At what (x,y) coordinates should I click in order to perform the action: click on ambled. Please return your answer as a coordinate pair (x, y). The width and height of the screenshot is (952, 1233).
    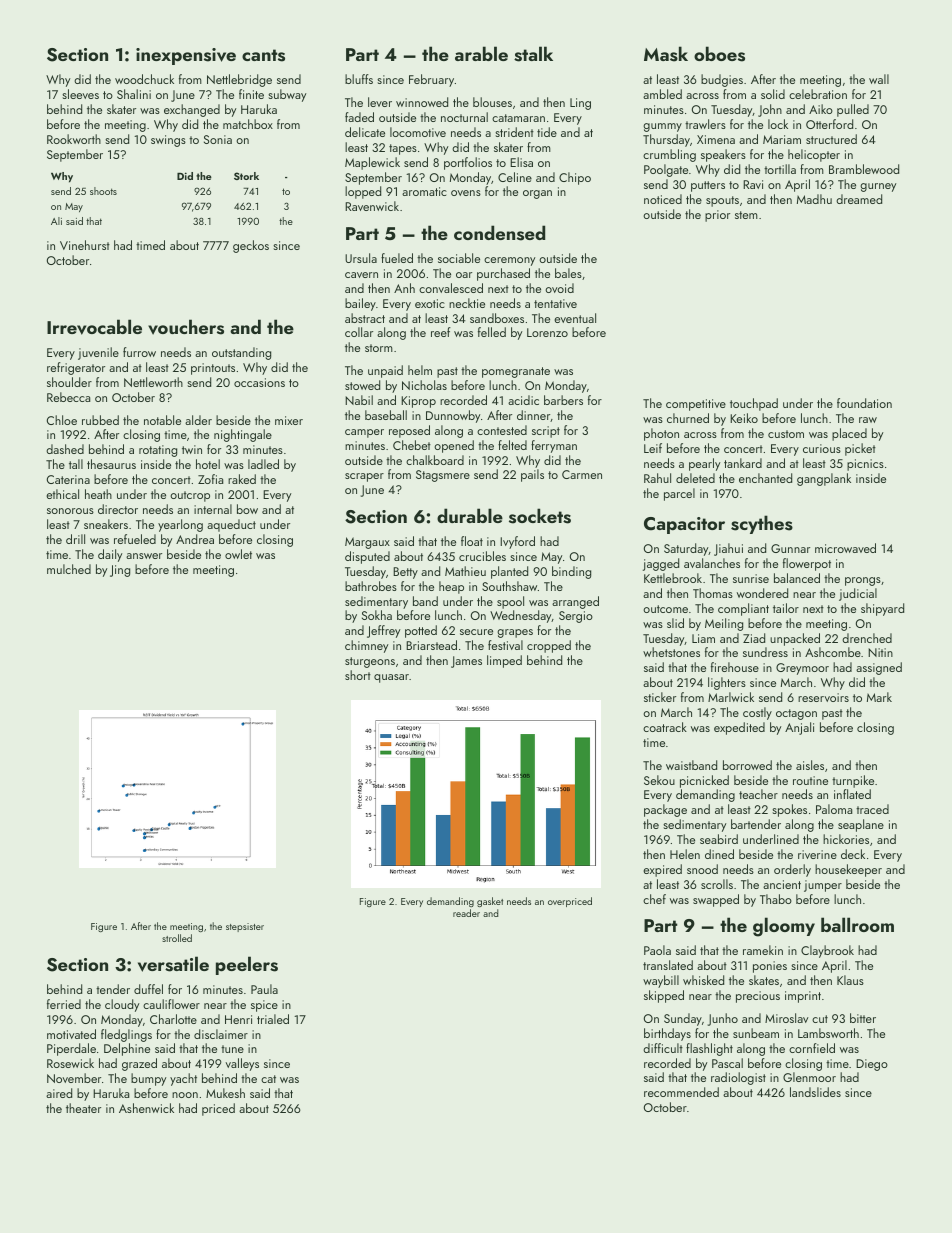
    Looking at the image, I should click on (662, 94).
